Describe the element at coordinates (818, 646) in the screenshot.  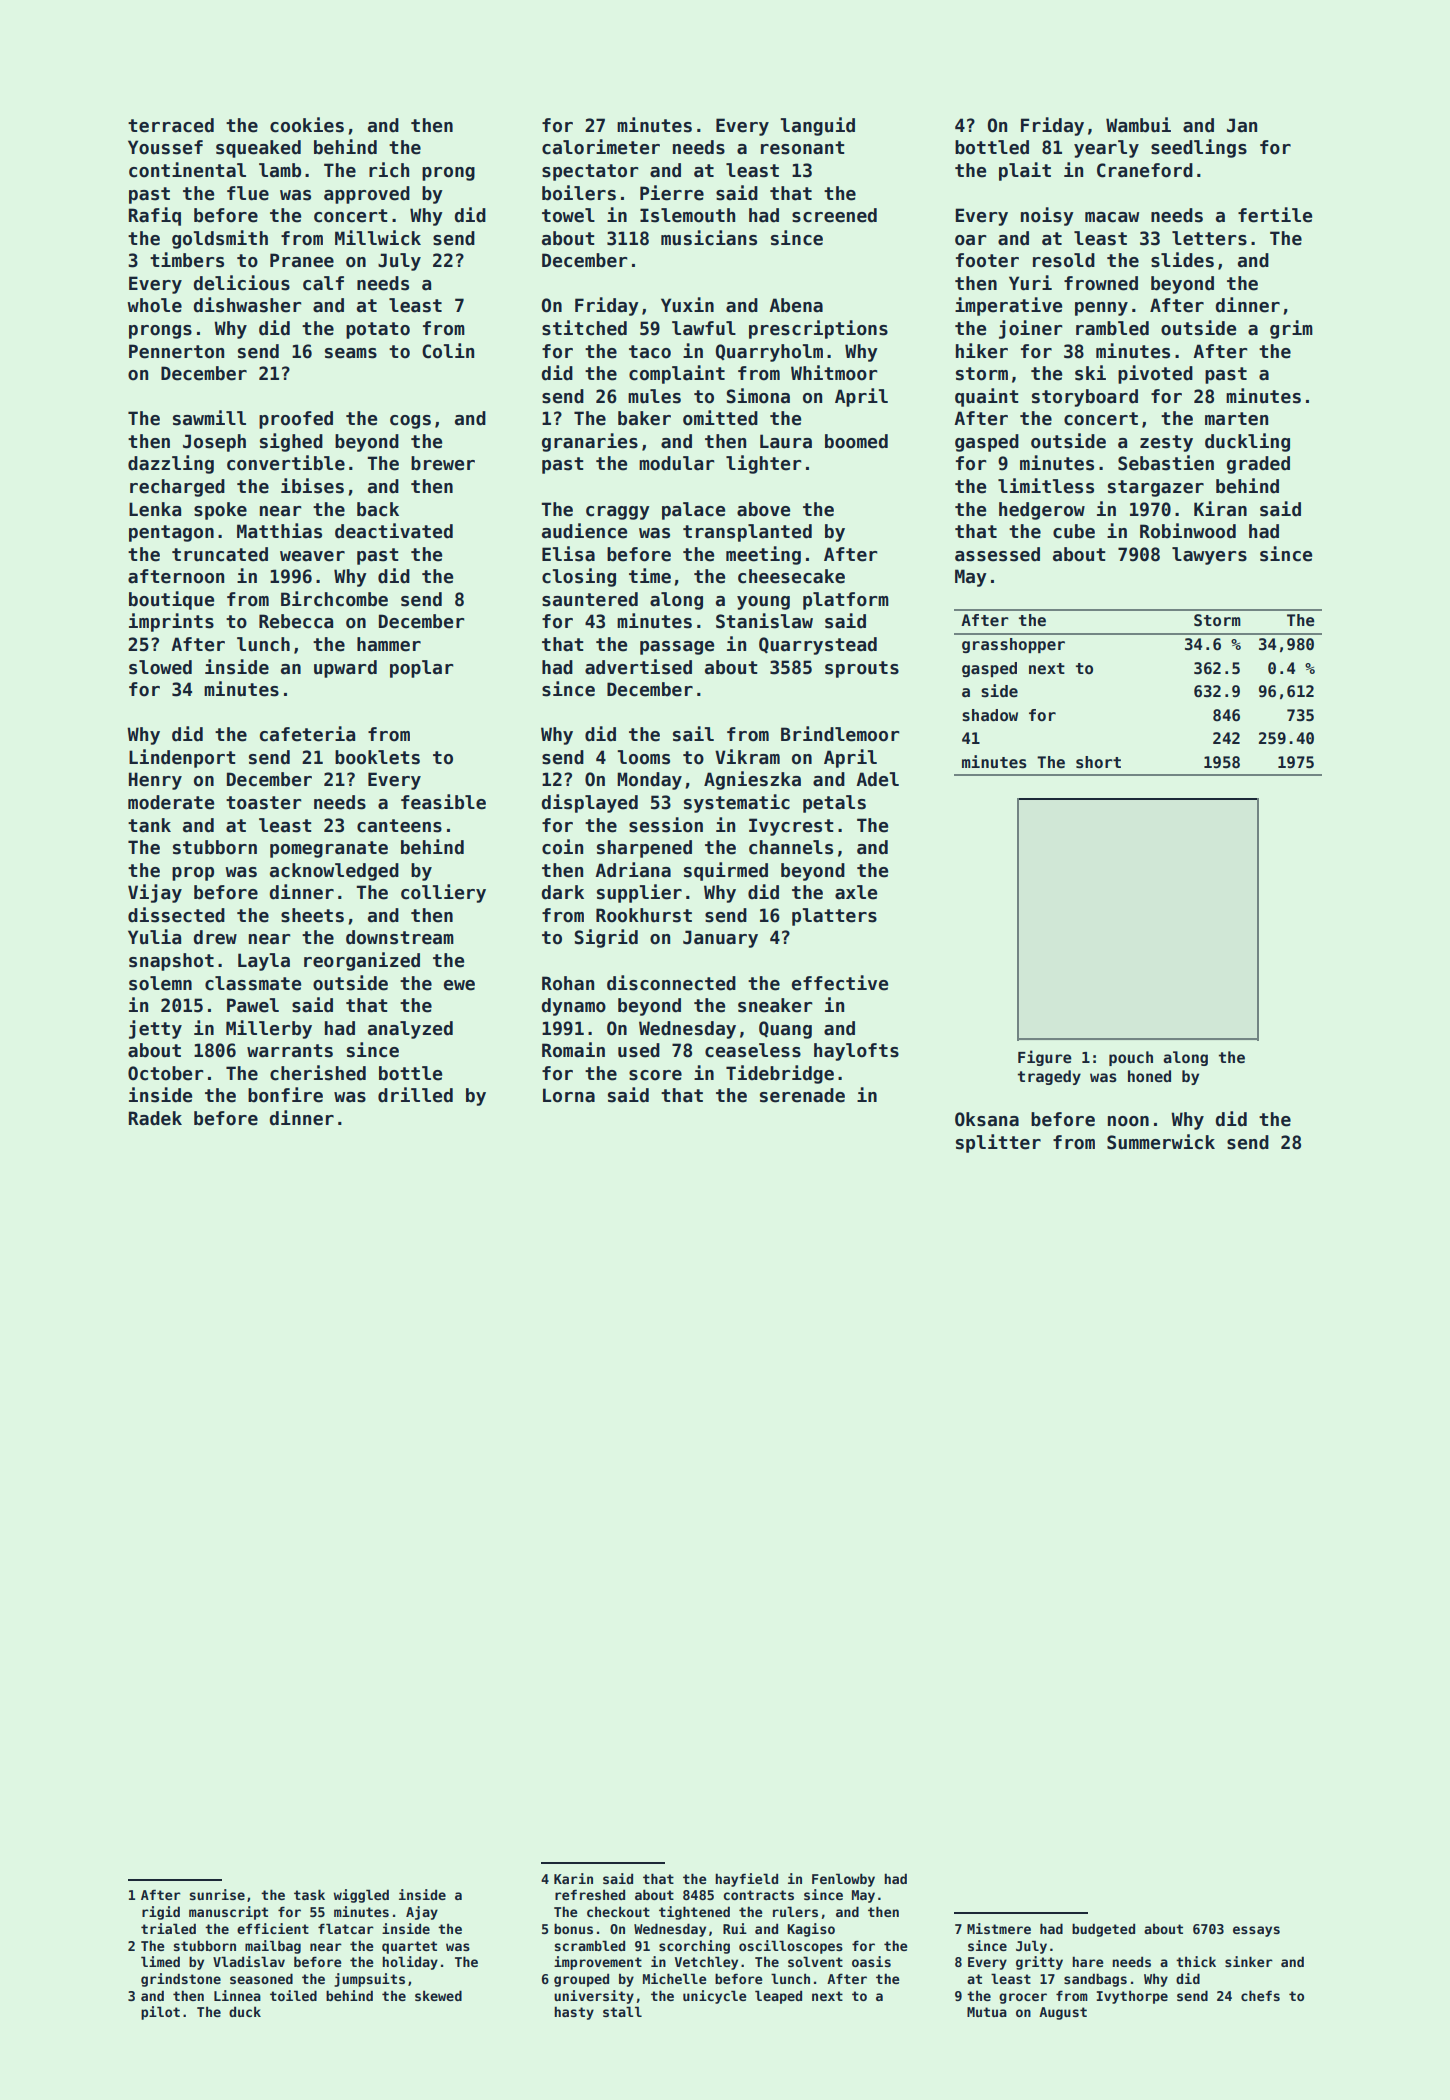
I see `Quarrystead` at that location.
